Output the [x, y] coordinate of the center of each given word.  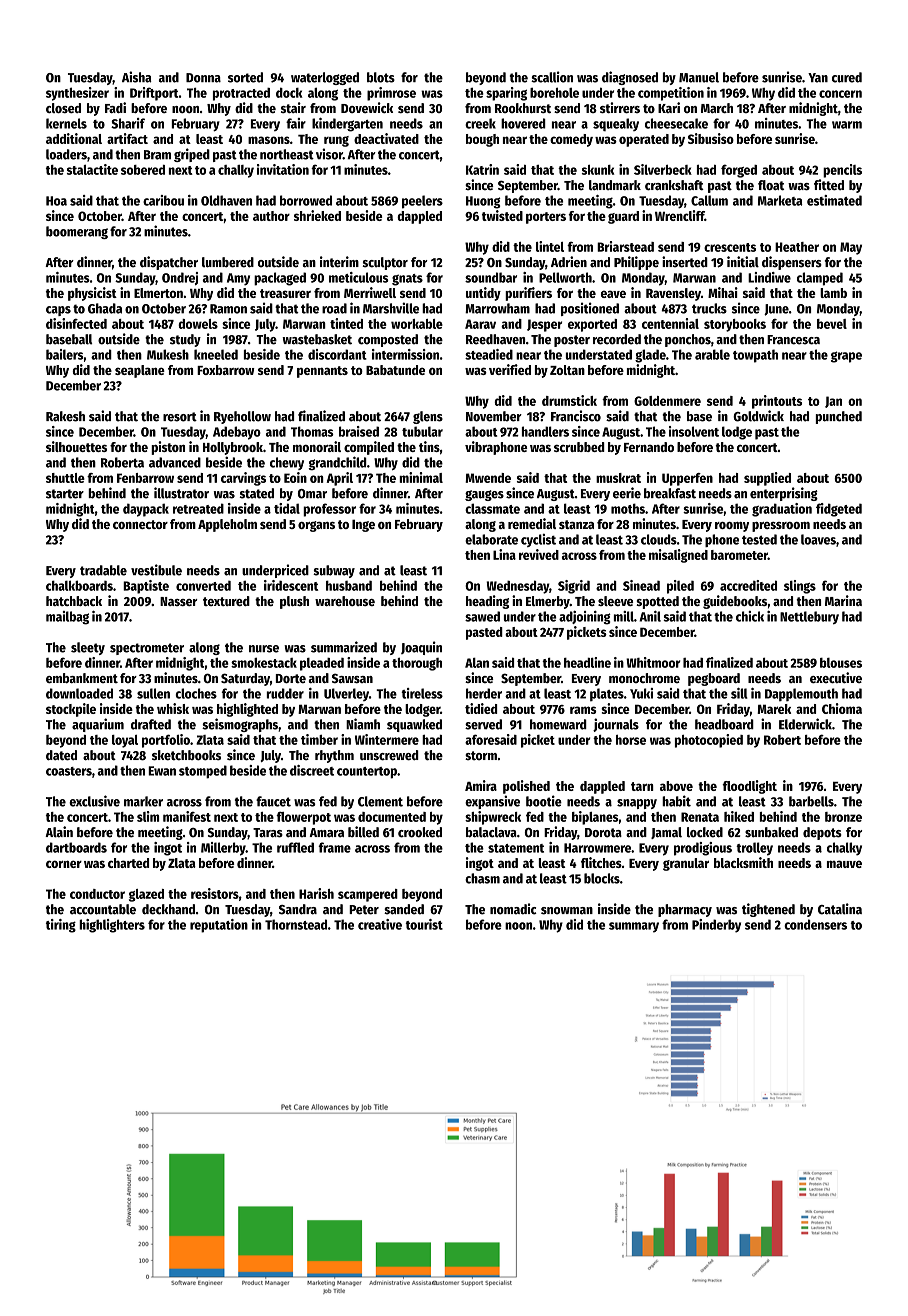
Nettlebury [809, 617]
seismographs [240, 725]
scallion [552, 77]
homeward [558, 724]
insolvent [694, 431]
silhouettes [76, 446]
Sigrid [574, 587]
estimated [834, 200]
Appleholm [227, 525]
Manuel [699, 77]
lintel [550, 246]
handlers [545, 431]
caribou [163, 200]
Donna [203, 78]
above [676, 786]
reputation [219, 926]
